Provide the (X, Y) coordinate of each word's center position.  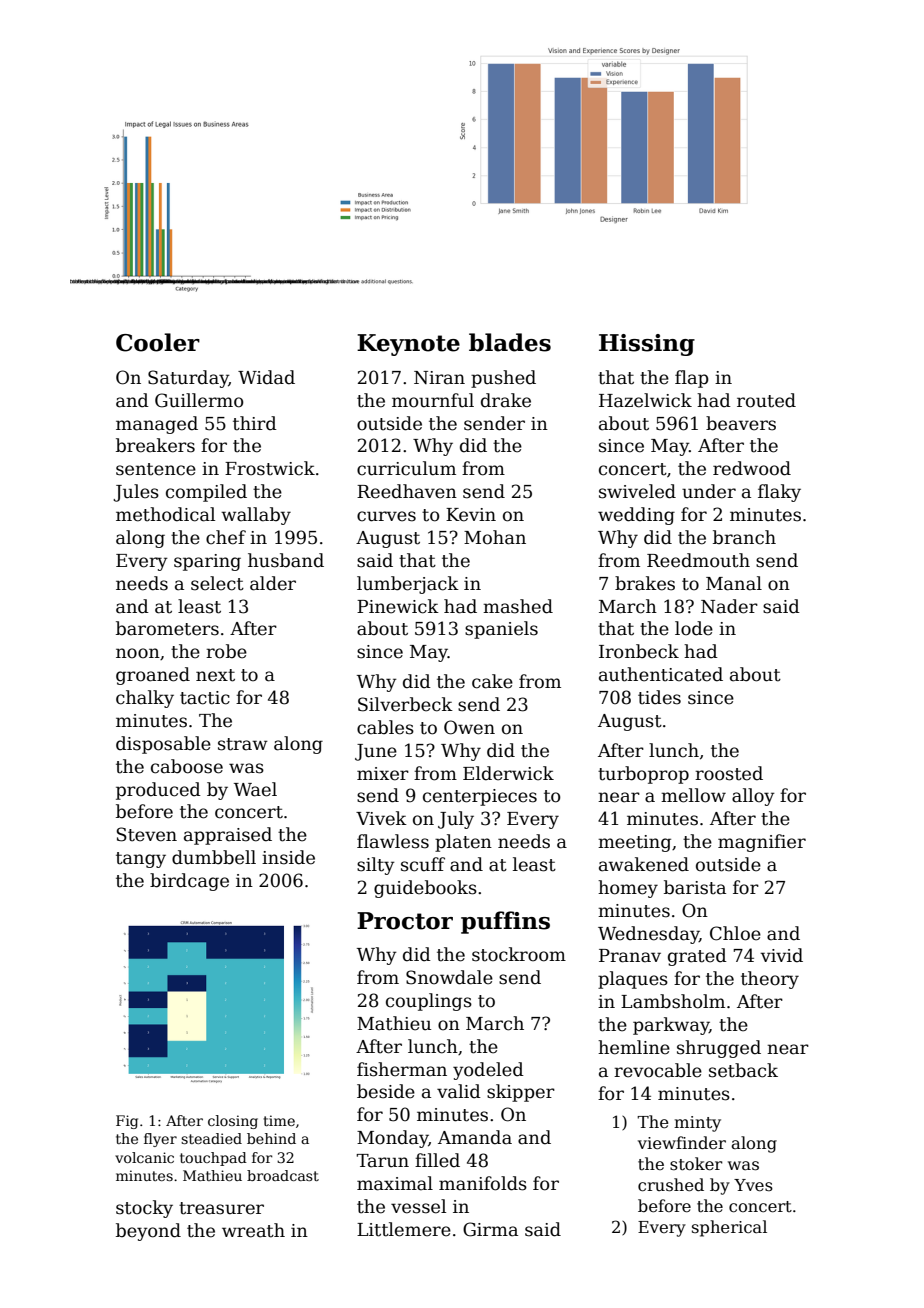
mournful (433, 400)
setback (743, 1070)
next (215, 675)
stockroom (519, 954)
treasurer (221, 1208)
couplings (429, 1002)
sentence (156, 469)
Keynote (408, 345)
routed (766, 400)
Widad (266, 377)
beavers (741, 423)
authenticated (661, 674)
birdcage (189, 882)
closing (233, 1122)
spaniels (501, 630)
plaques (633, 980)
